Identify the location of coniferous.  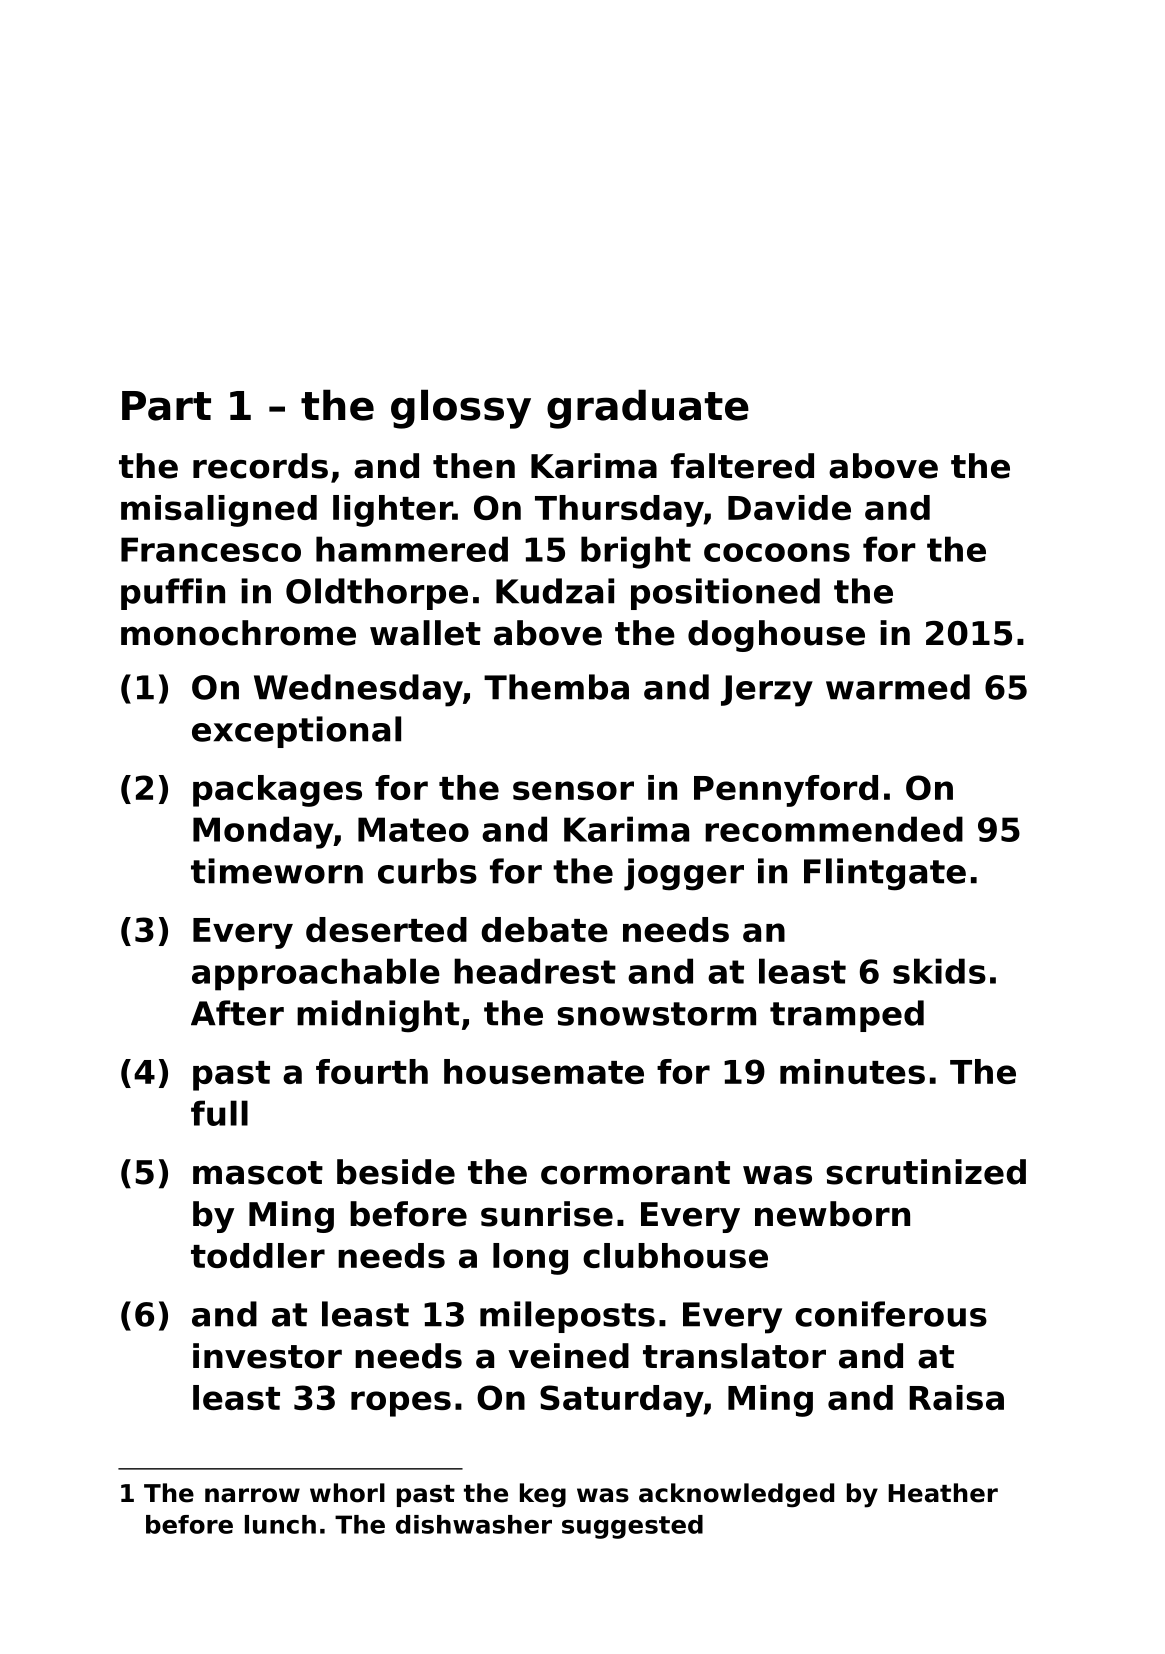
(891, 1314).
